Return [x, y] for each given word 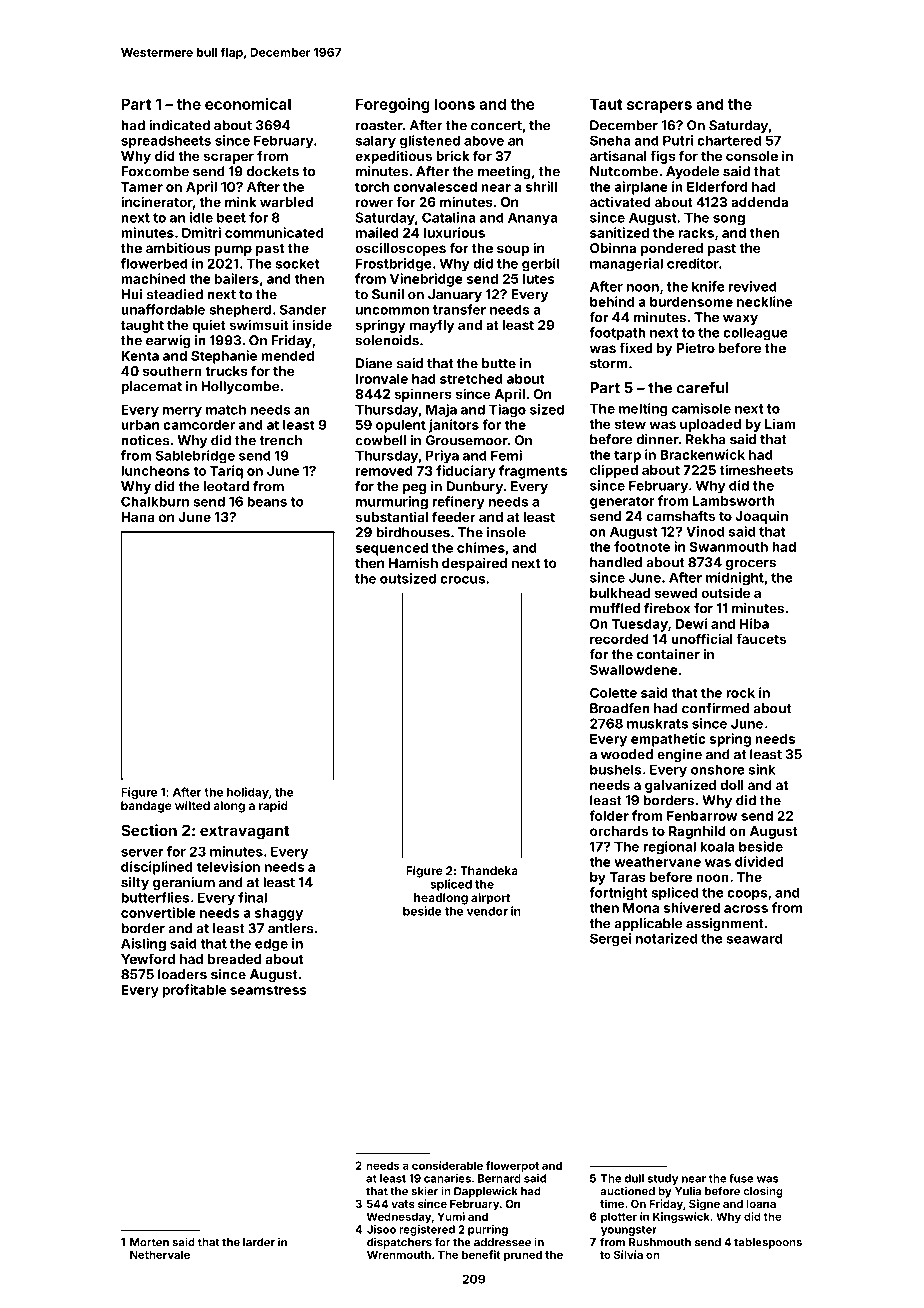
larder [259, 1242]
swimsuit [259, 324]
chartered [729, 140]
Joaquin [761, 517]
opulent [401, 426]
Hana [138, 517]
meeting [504, 172]
